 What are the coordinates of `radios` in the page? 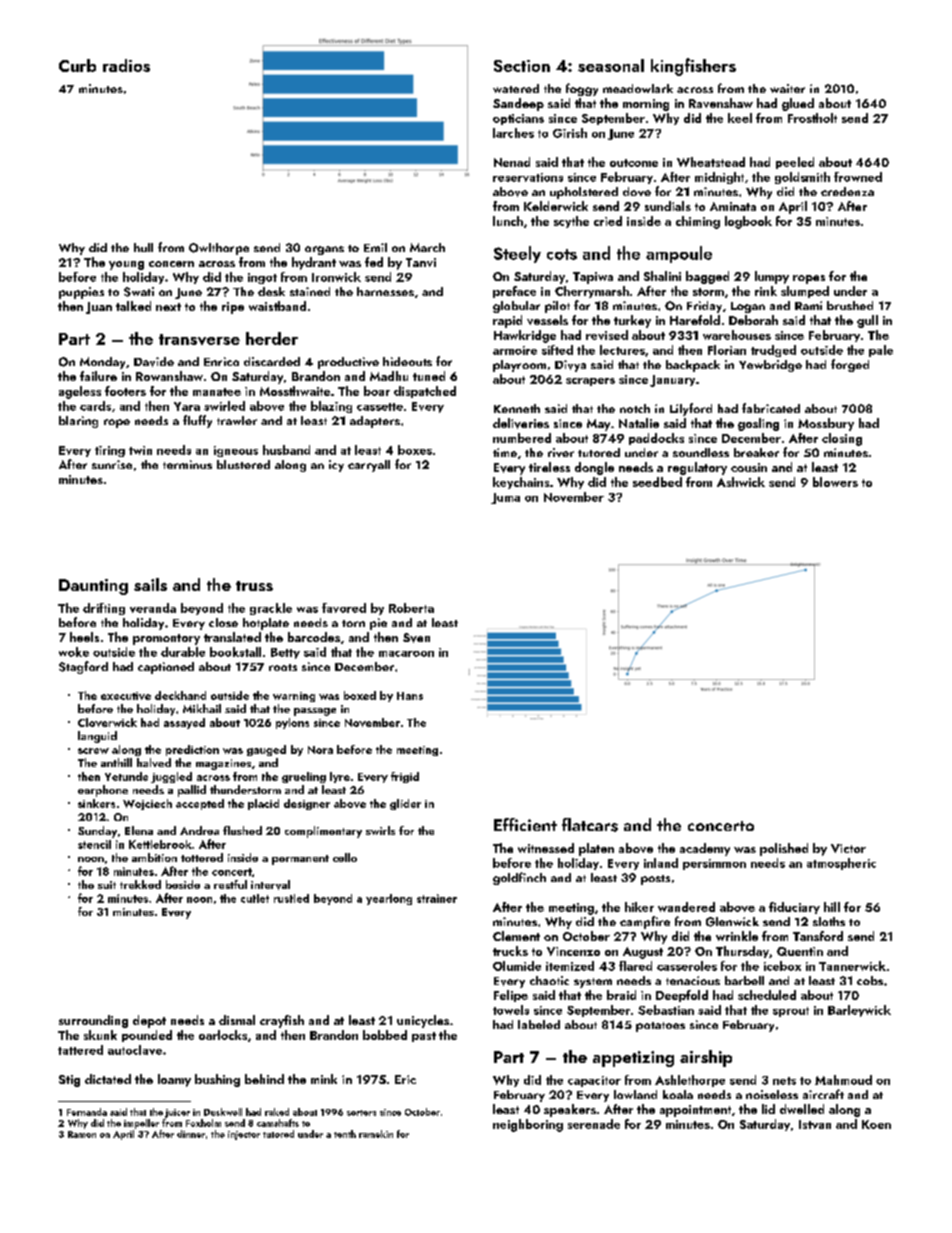 It's located at (126, 65).
